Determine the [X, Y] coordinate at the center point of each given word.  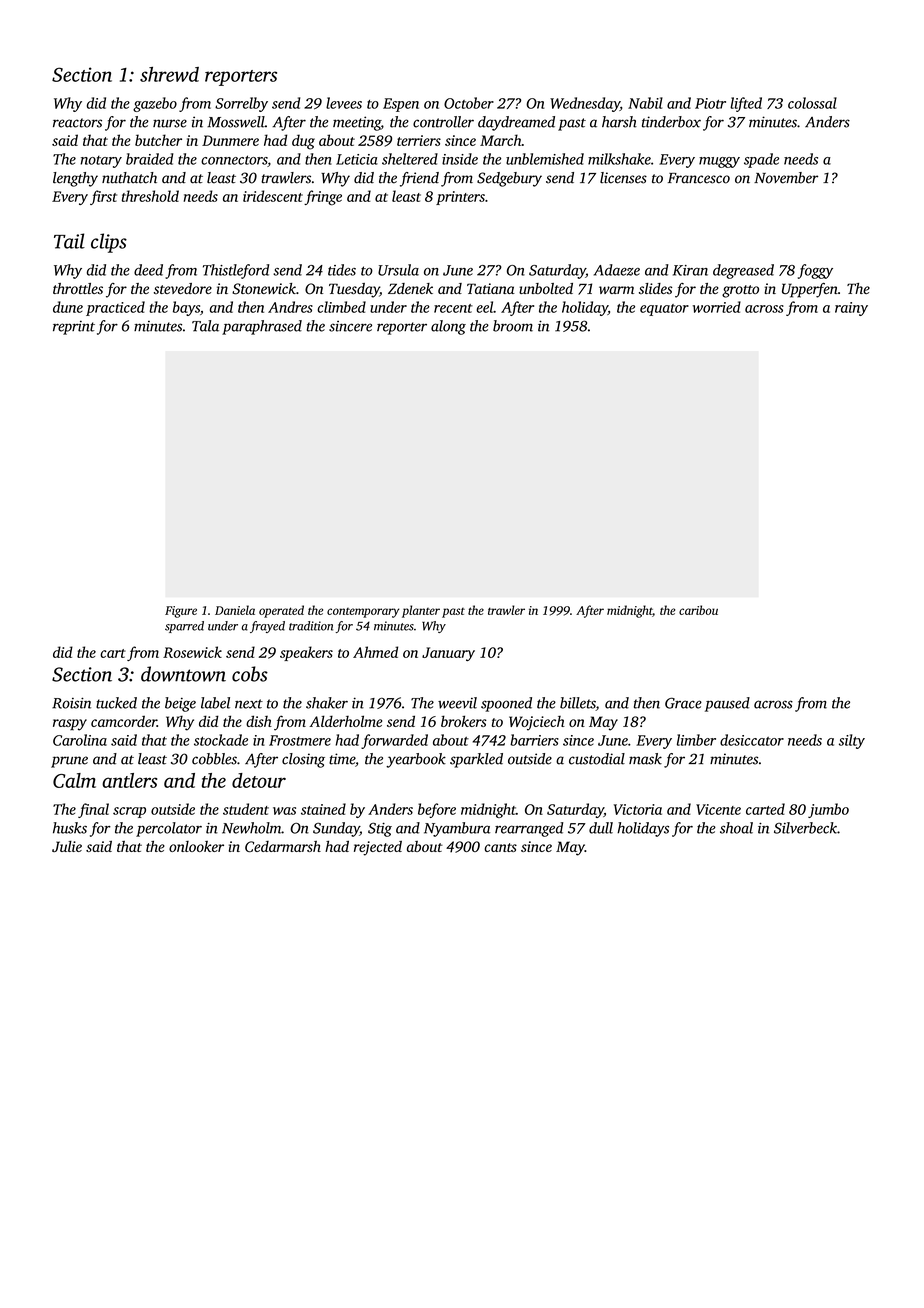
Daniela [235, 610]
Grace [683, 703]
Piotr [710, 103]
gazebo [155, 104]
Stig [380, 830]
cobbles [214, 759]
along [448, 327]
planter [421, 611]
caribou [698, 610]
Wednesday [585, 104]
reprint [74, 327]
